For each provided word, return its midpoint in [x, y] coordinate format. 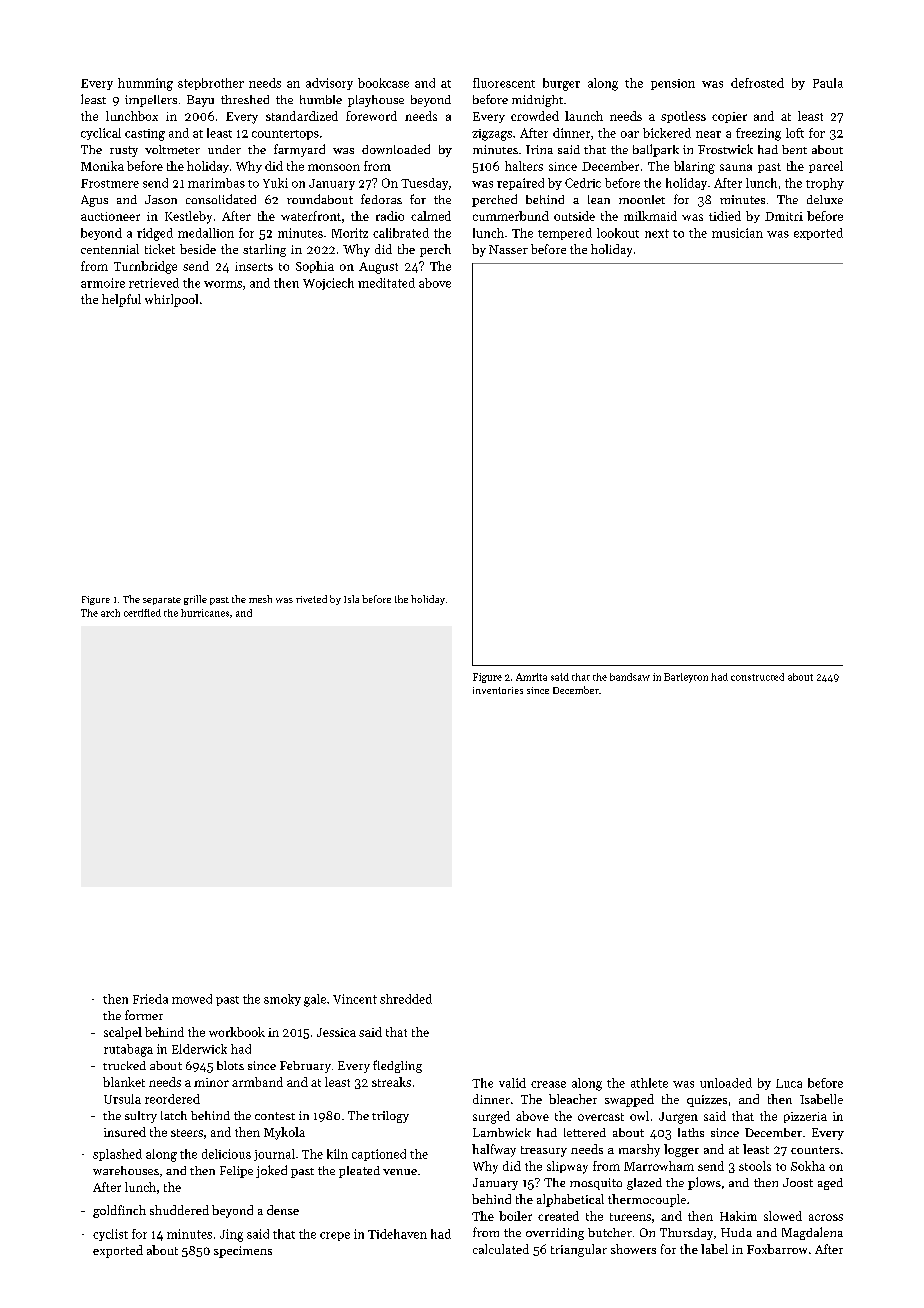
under [224, 149]
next [657, 233]
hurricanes [205, 613]
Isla [351, 599]
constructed [757, 677]
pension [673, 84]
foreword [371, 116]
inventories [498, 690]
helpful [121, 300]
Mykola [284, 1133]
